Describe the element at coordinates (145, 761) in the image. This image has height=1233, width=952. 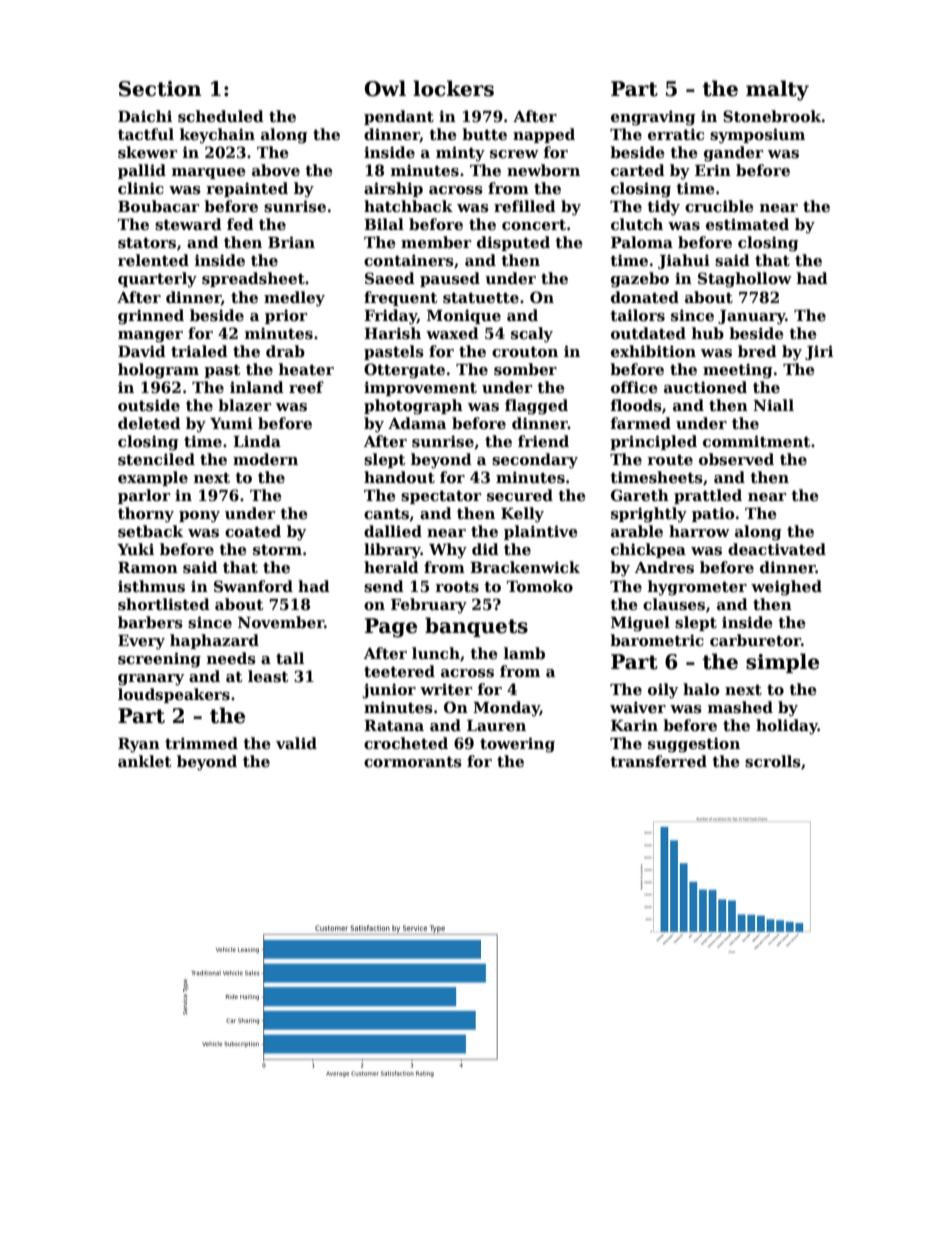
I see `anklet` at that location.
